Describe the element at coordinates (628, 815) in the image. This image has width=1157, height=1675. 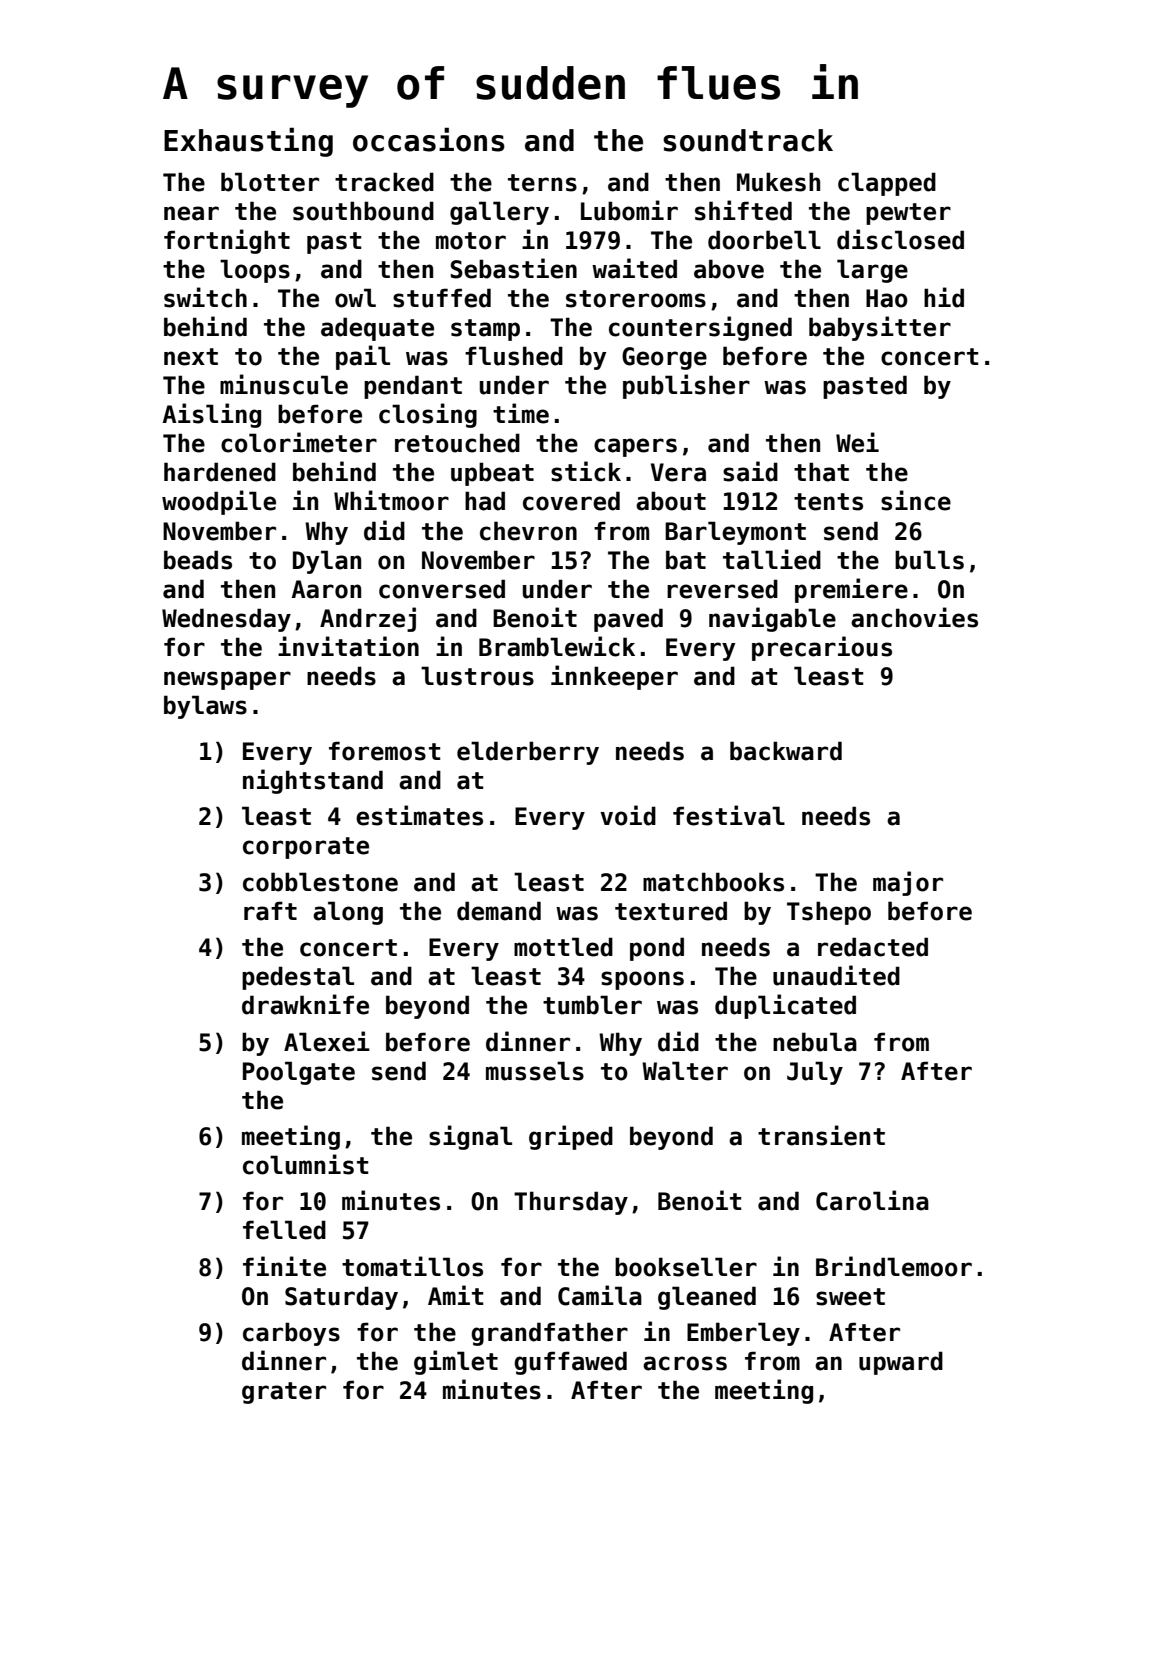
I see `void` at that location.
